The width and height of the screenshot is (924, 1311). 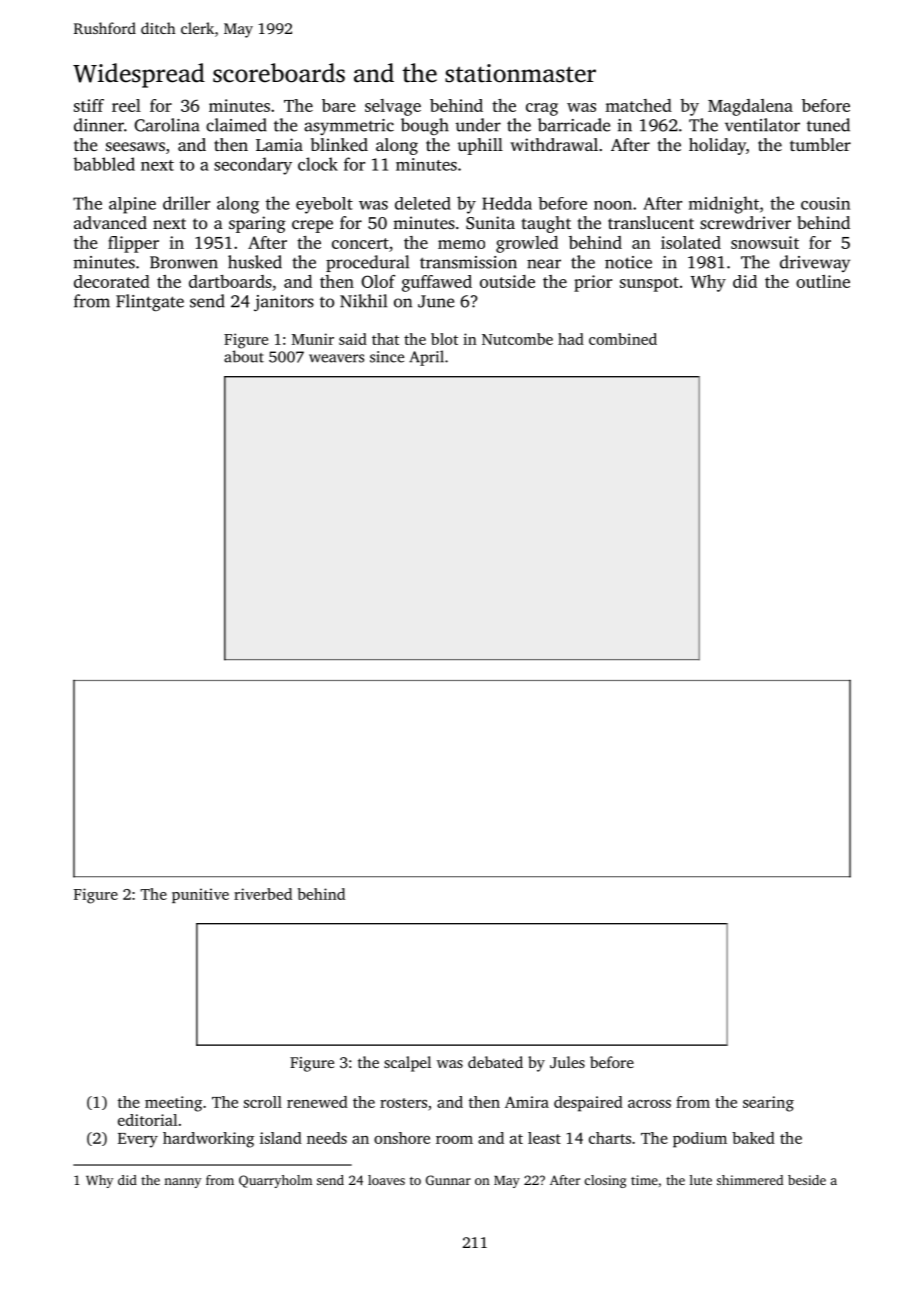 What do you see at coordinates (244, 356) in the screenshot?
I see `about` at bounding box center [244, 356].
